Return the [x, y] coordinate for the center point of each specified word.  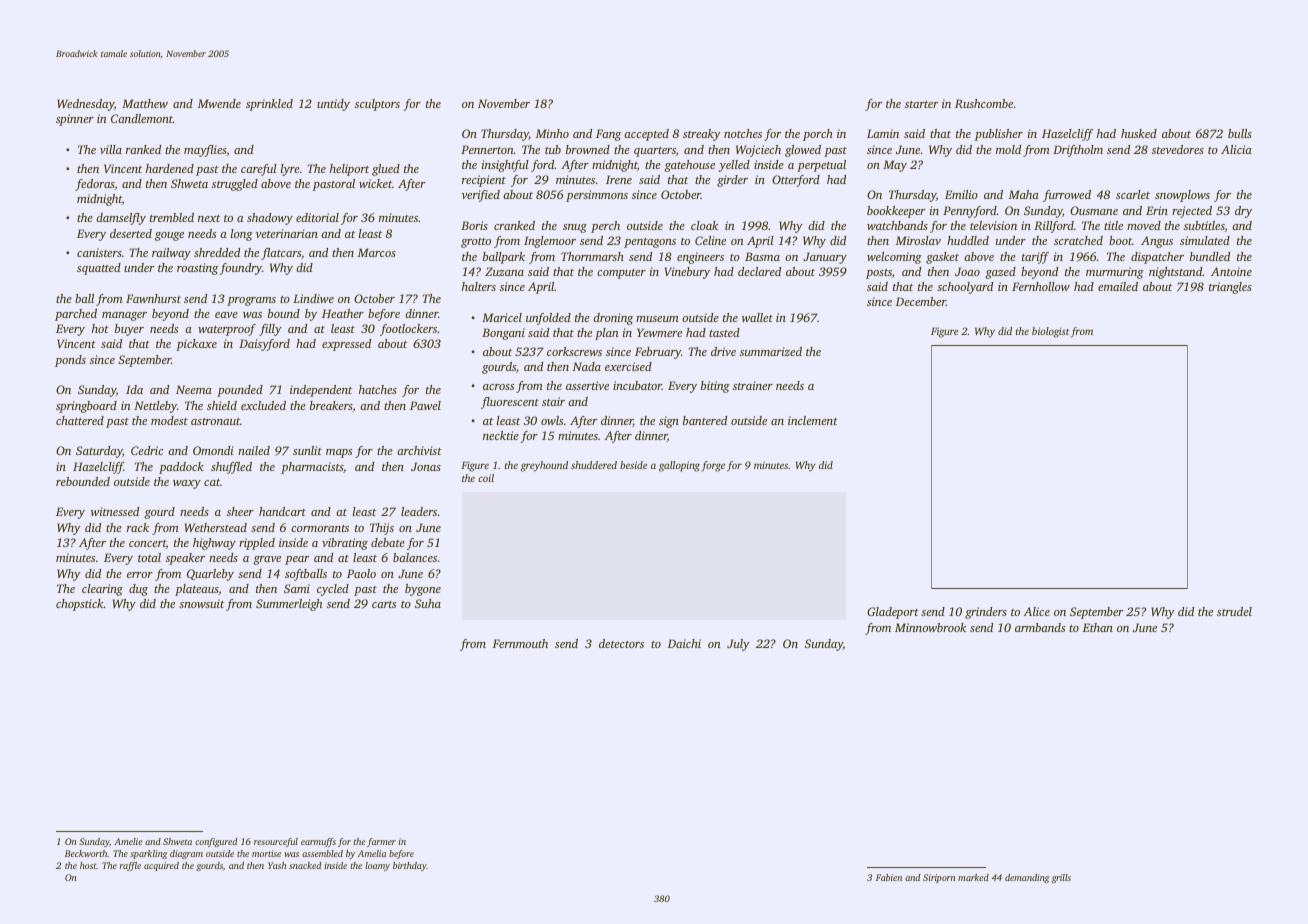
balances [415, 557]
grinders [986, 613]
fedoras [95, 185]
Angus [1157, 242]
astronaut [215, 421]
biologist [1050, 332]
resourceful [276, 842]
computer [621, 274]
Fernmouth [520, 643]
